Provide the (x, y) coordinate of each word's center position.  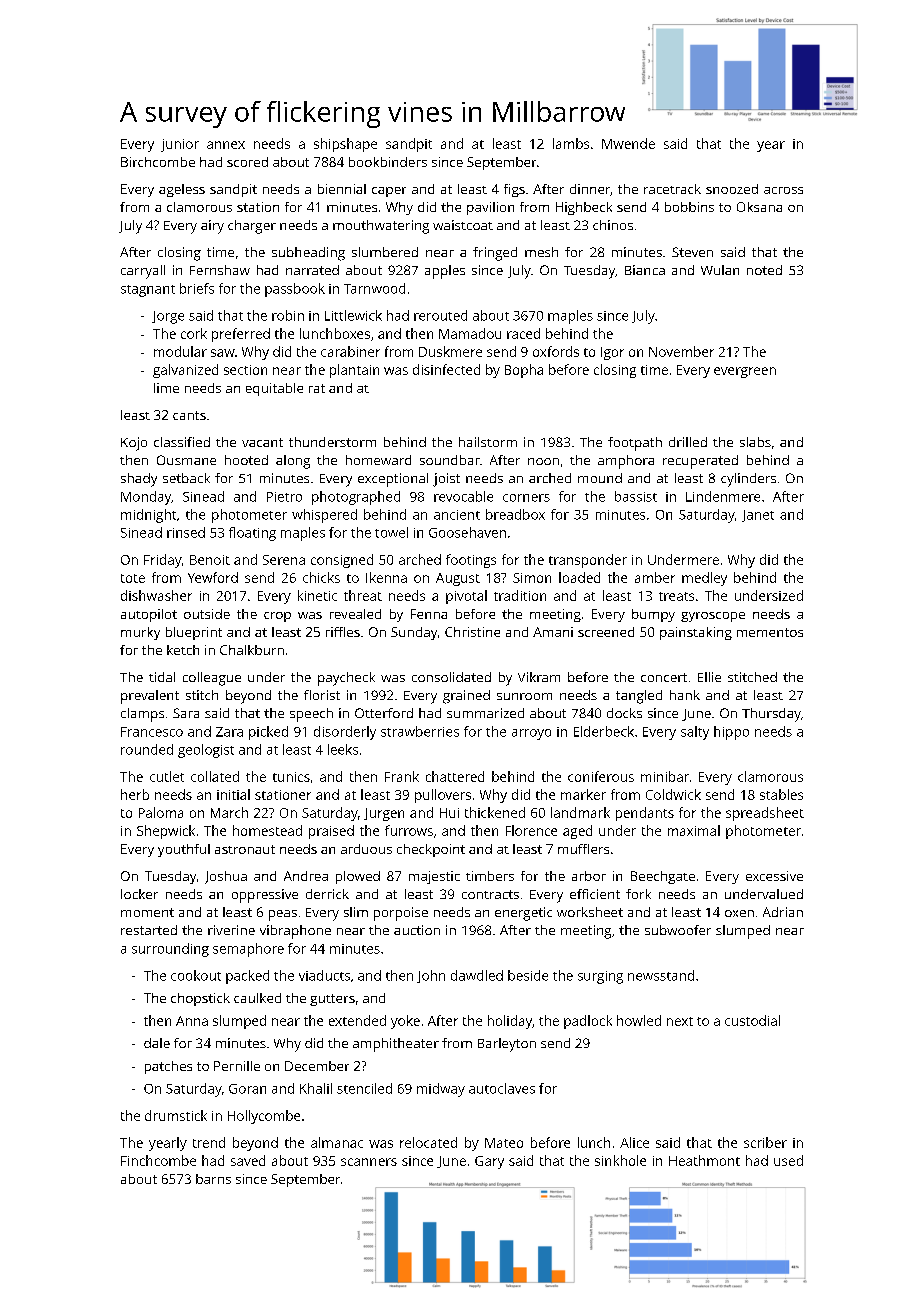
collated (215, 776)
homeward (378, 460)
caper (389, 192)
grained (466, 697)
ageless (182, 190)
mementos (770, 632)
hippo (731, 733)
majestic (434, 877)
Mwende (628, 143)
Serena (284, 560)
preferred (241, 335)
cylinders (748, 480)
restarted (149, 930)
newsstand (661, 975)
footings (471, 561)
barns (213, 1179)
